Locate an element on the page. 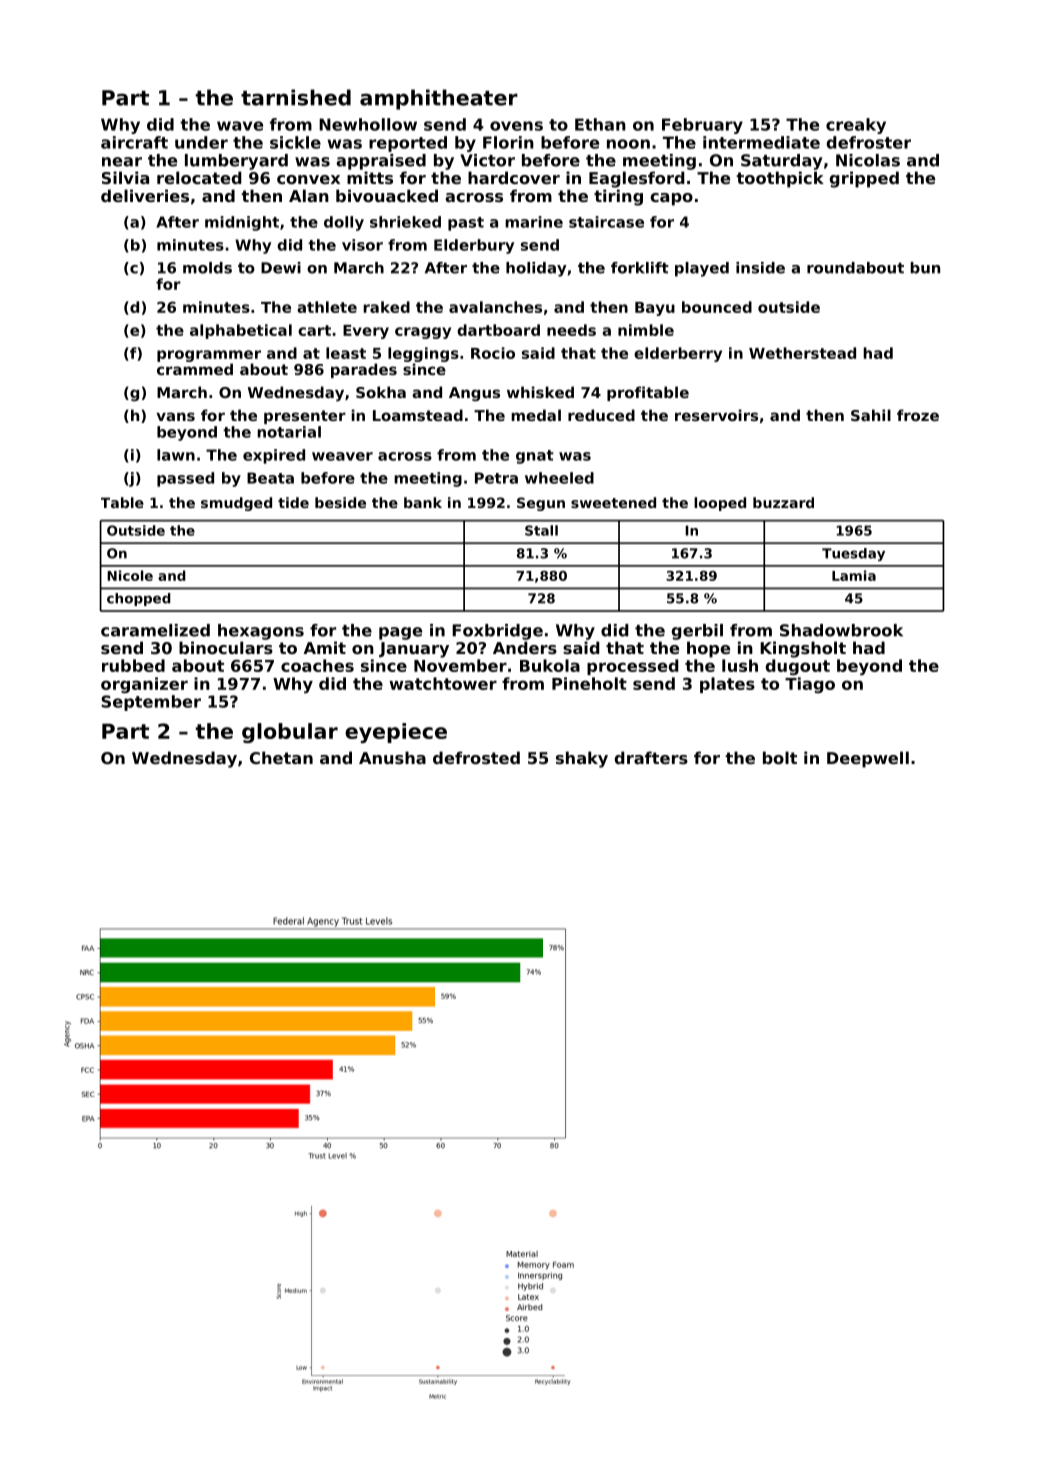 The image size is (1044, 1483). creaky is located at coordinates (856, 126).
